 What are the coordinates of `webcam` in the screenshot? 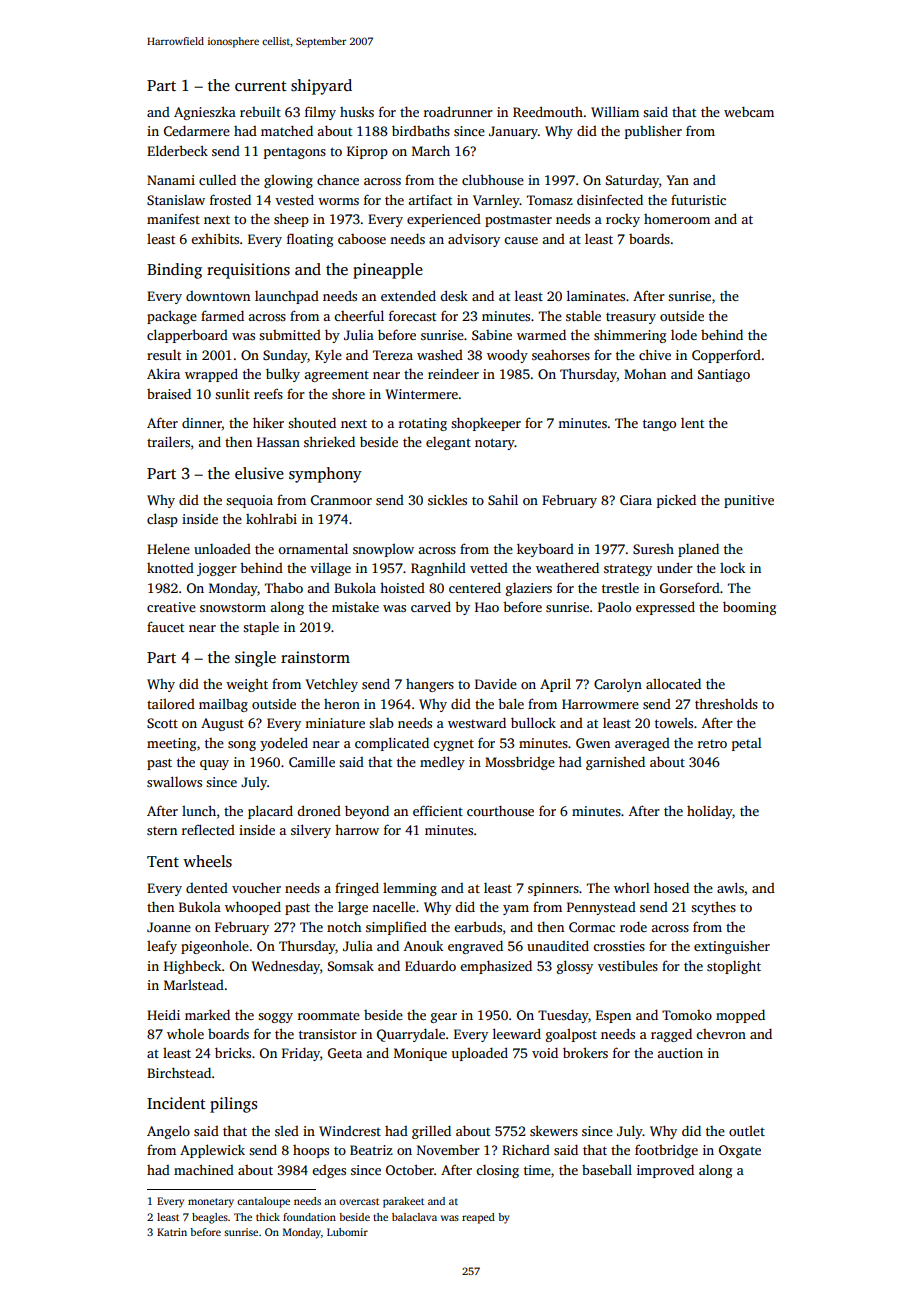 It's located at (749, 111).
